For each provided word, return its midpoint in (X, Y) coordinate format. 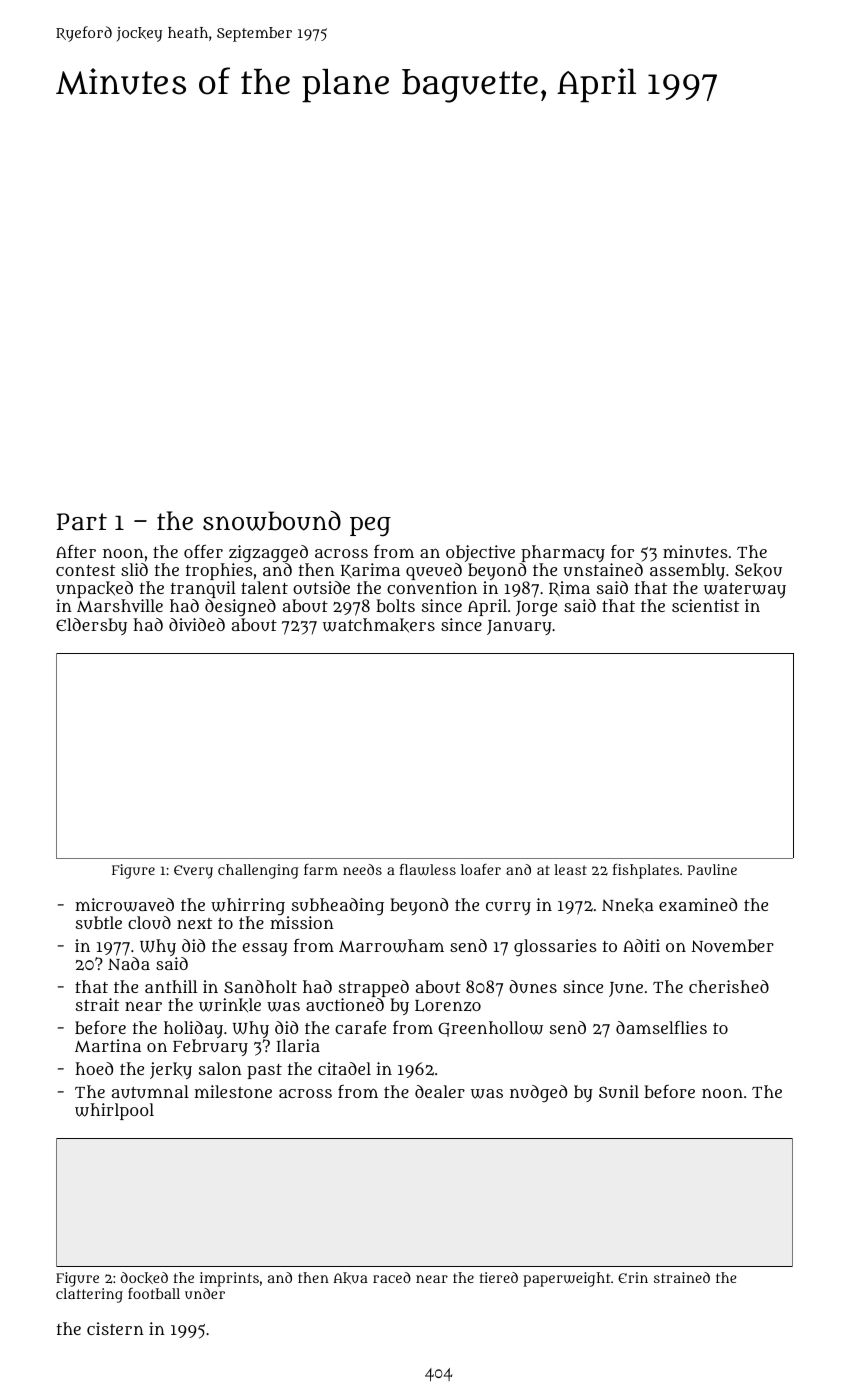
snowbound (272, 521)
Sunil (619, 1091)
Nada (129, 963)
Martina (108, 1045)
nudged (538, 1093)
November (732, 945)
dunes (533, 986)
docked (144, 1278)
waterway (745, 590)
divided (197, 624)
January (519, 627)
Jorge (536, 609)
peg (370, 527)
